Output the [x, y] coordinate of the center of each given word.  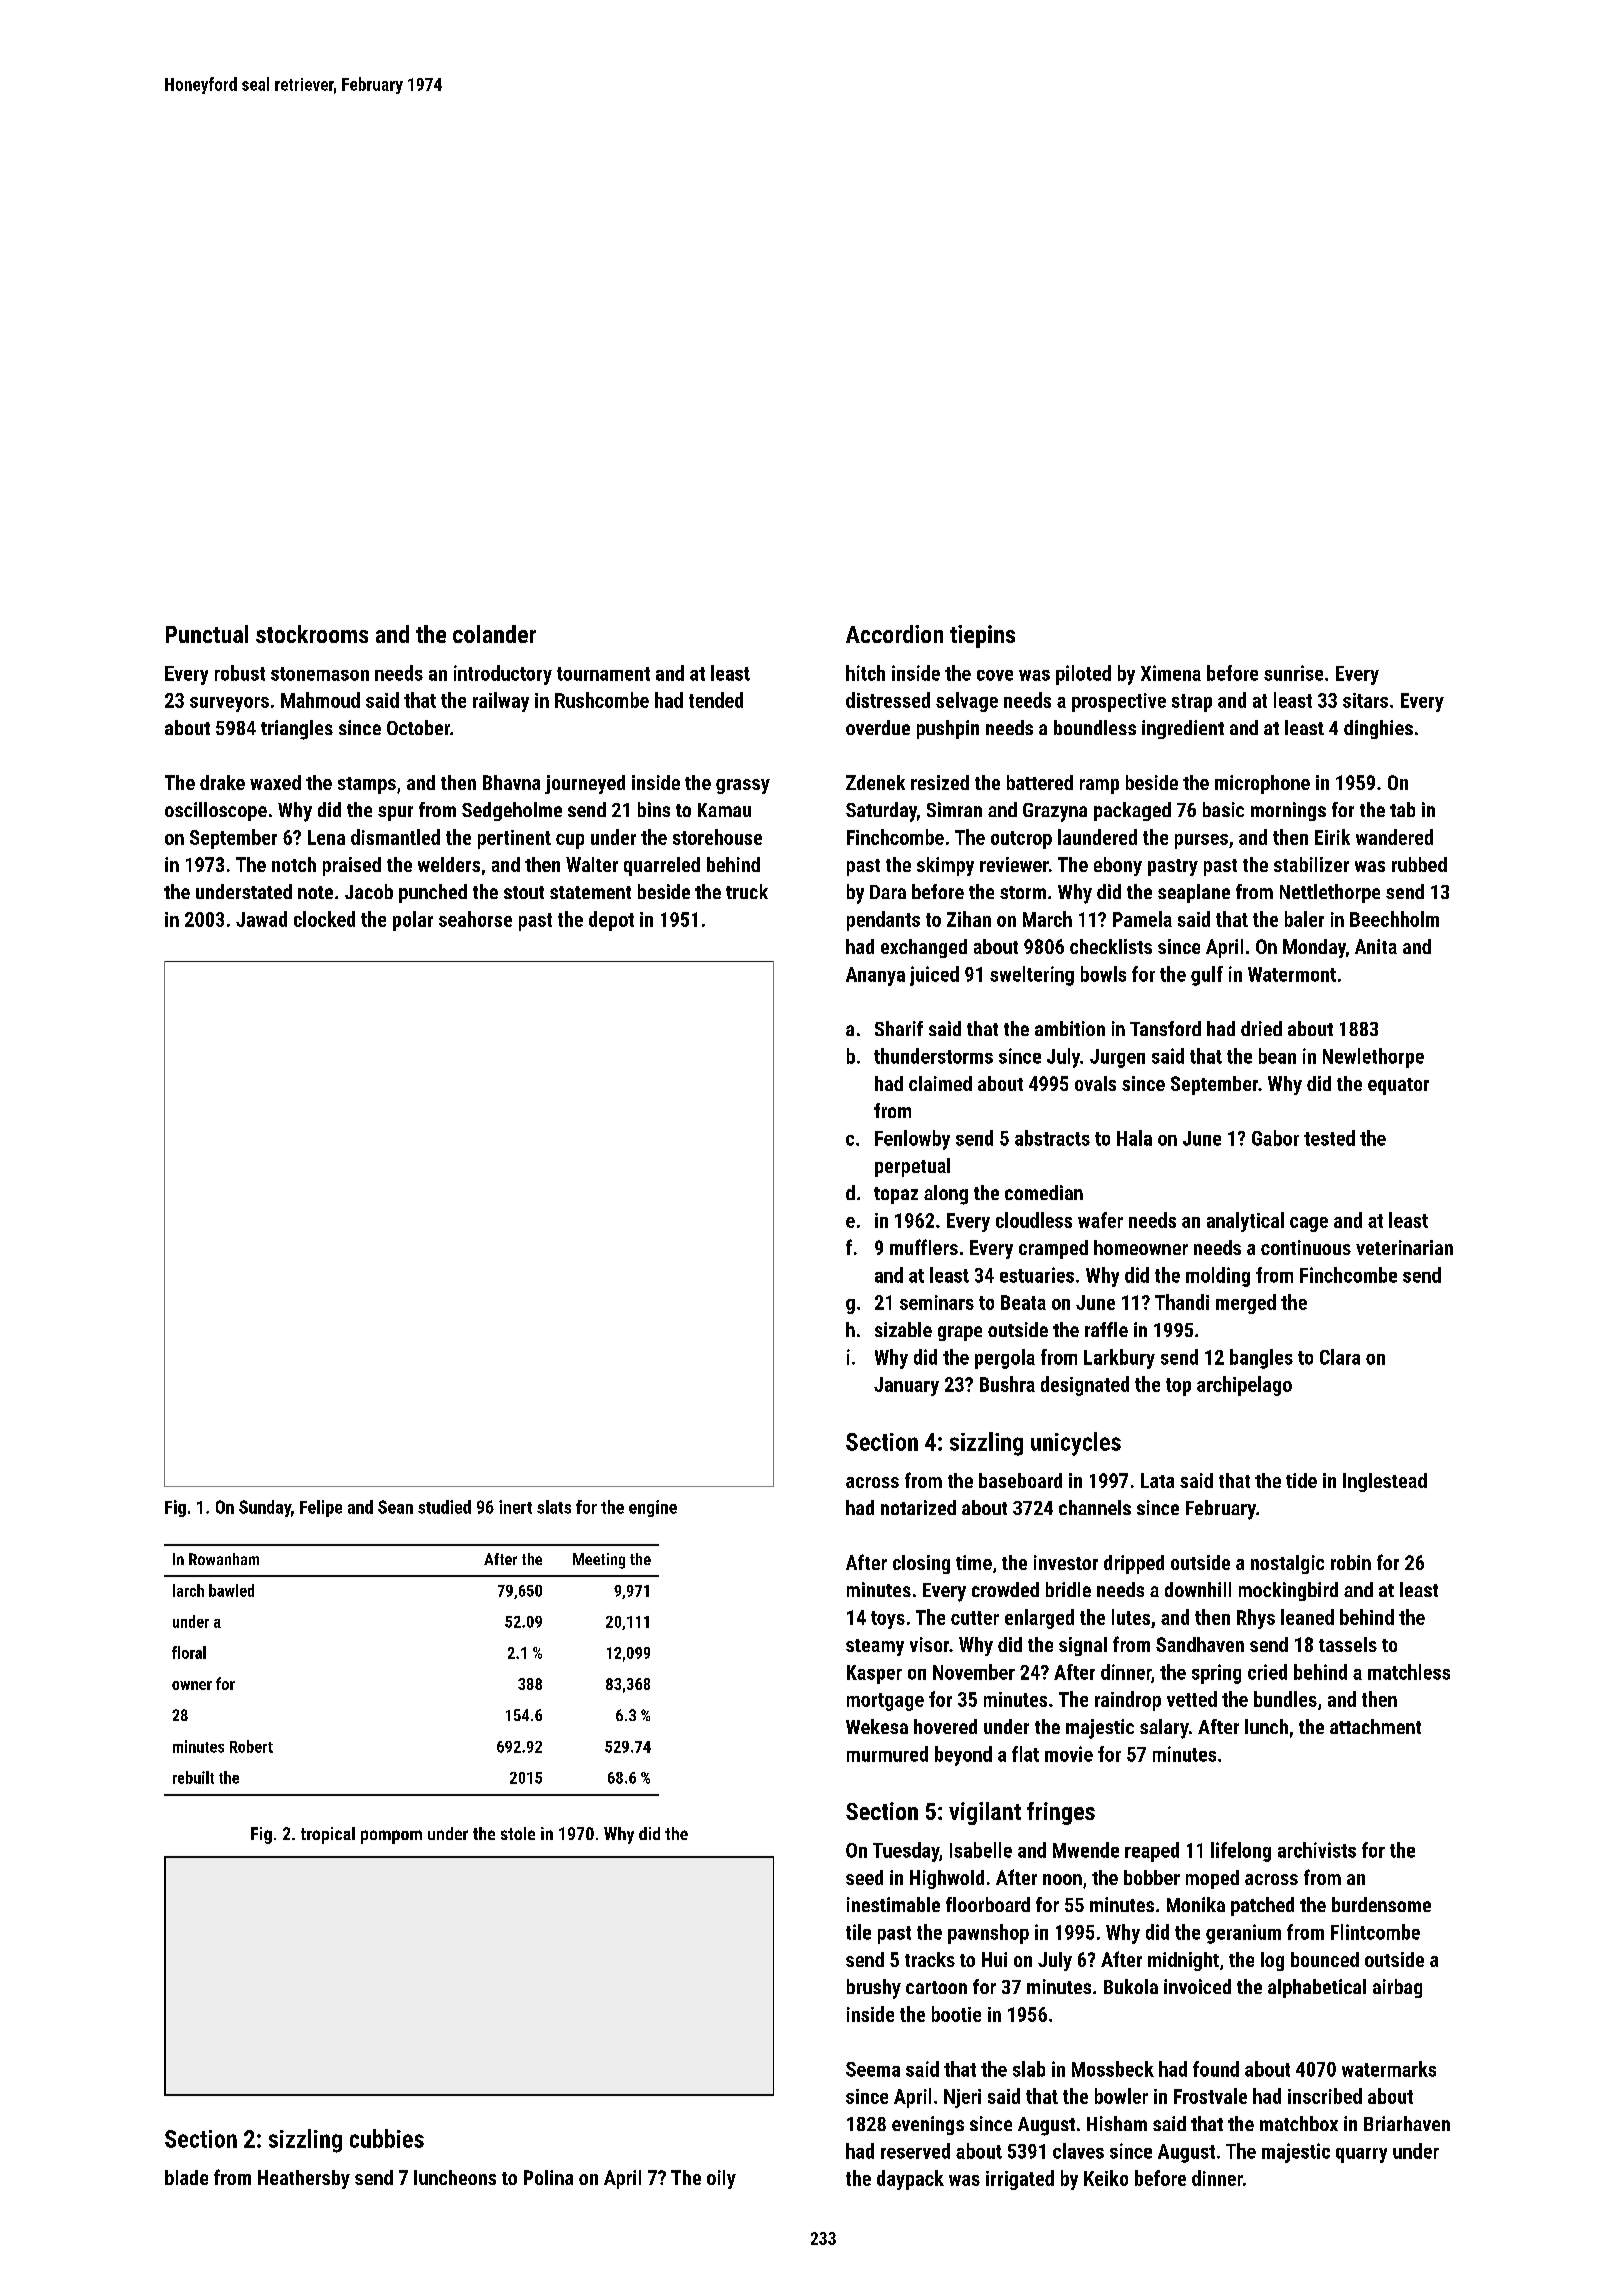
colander [494, 634]
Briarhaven [1407, 2123]
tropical [328, 1835]
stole [518, 1833]
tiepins [982, 636]
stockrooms [312, 634]
